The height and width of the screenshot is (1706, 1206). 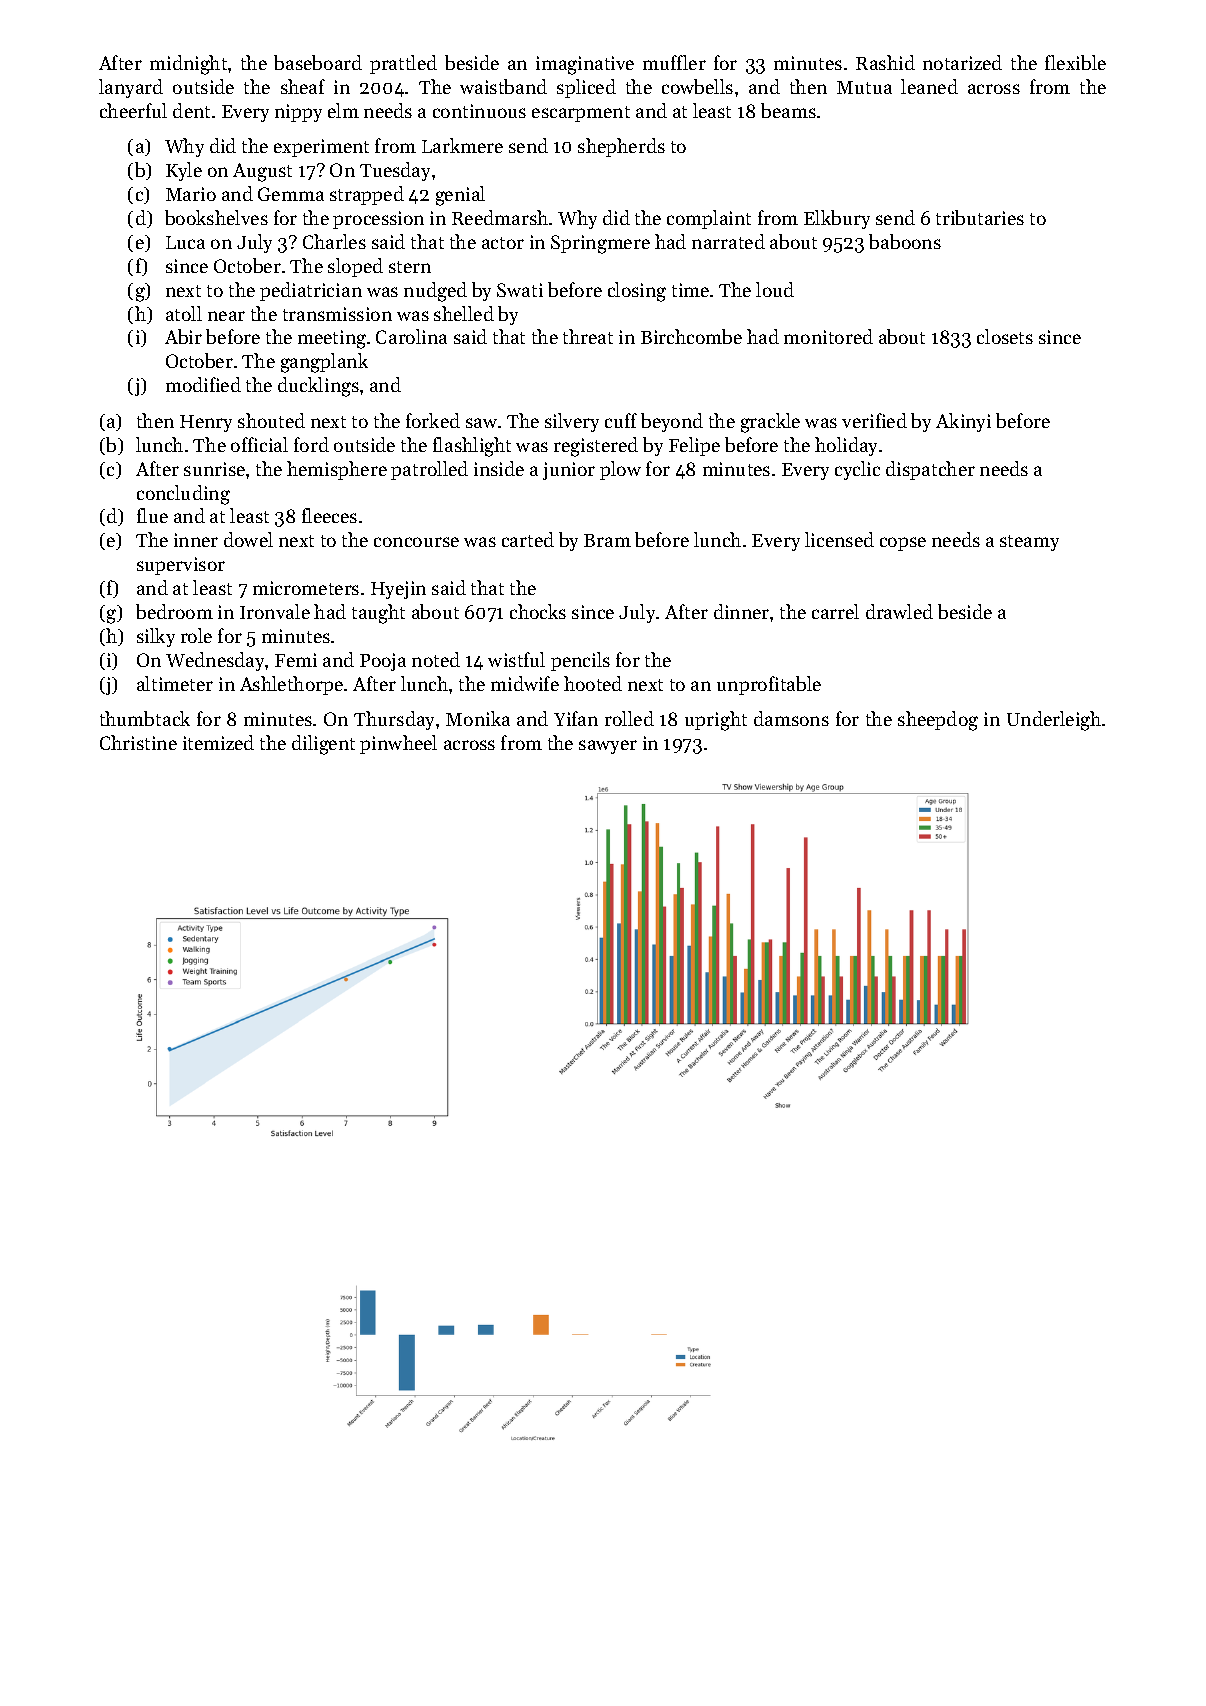 What do you see at coordinates (608, 747) in the screenshot?
I see `sawyer` at bounding box center [608, 747].
